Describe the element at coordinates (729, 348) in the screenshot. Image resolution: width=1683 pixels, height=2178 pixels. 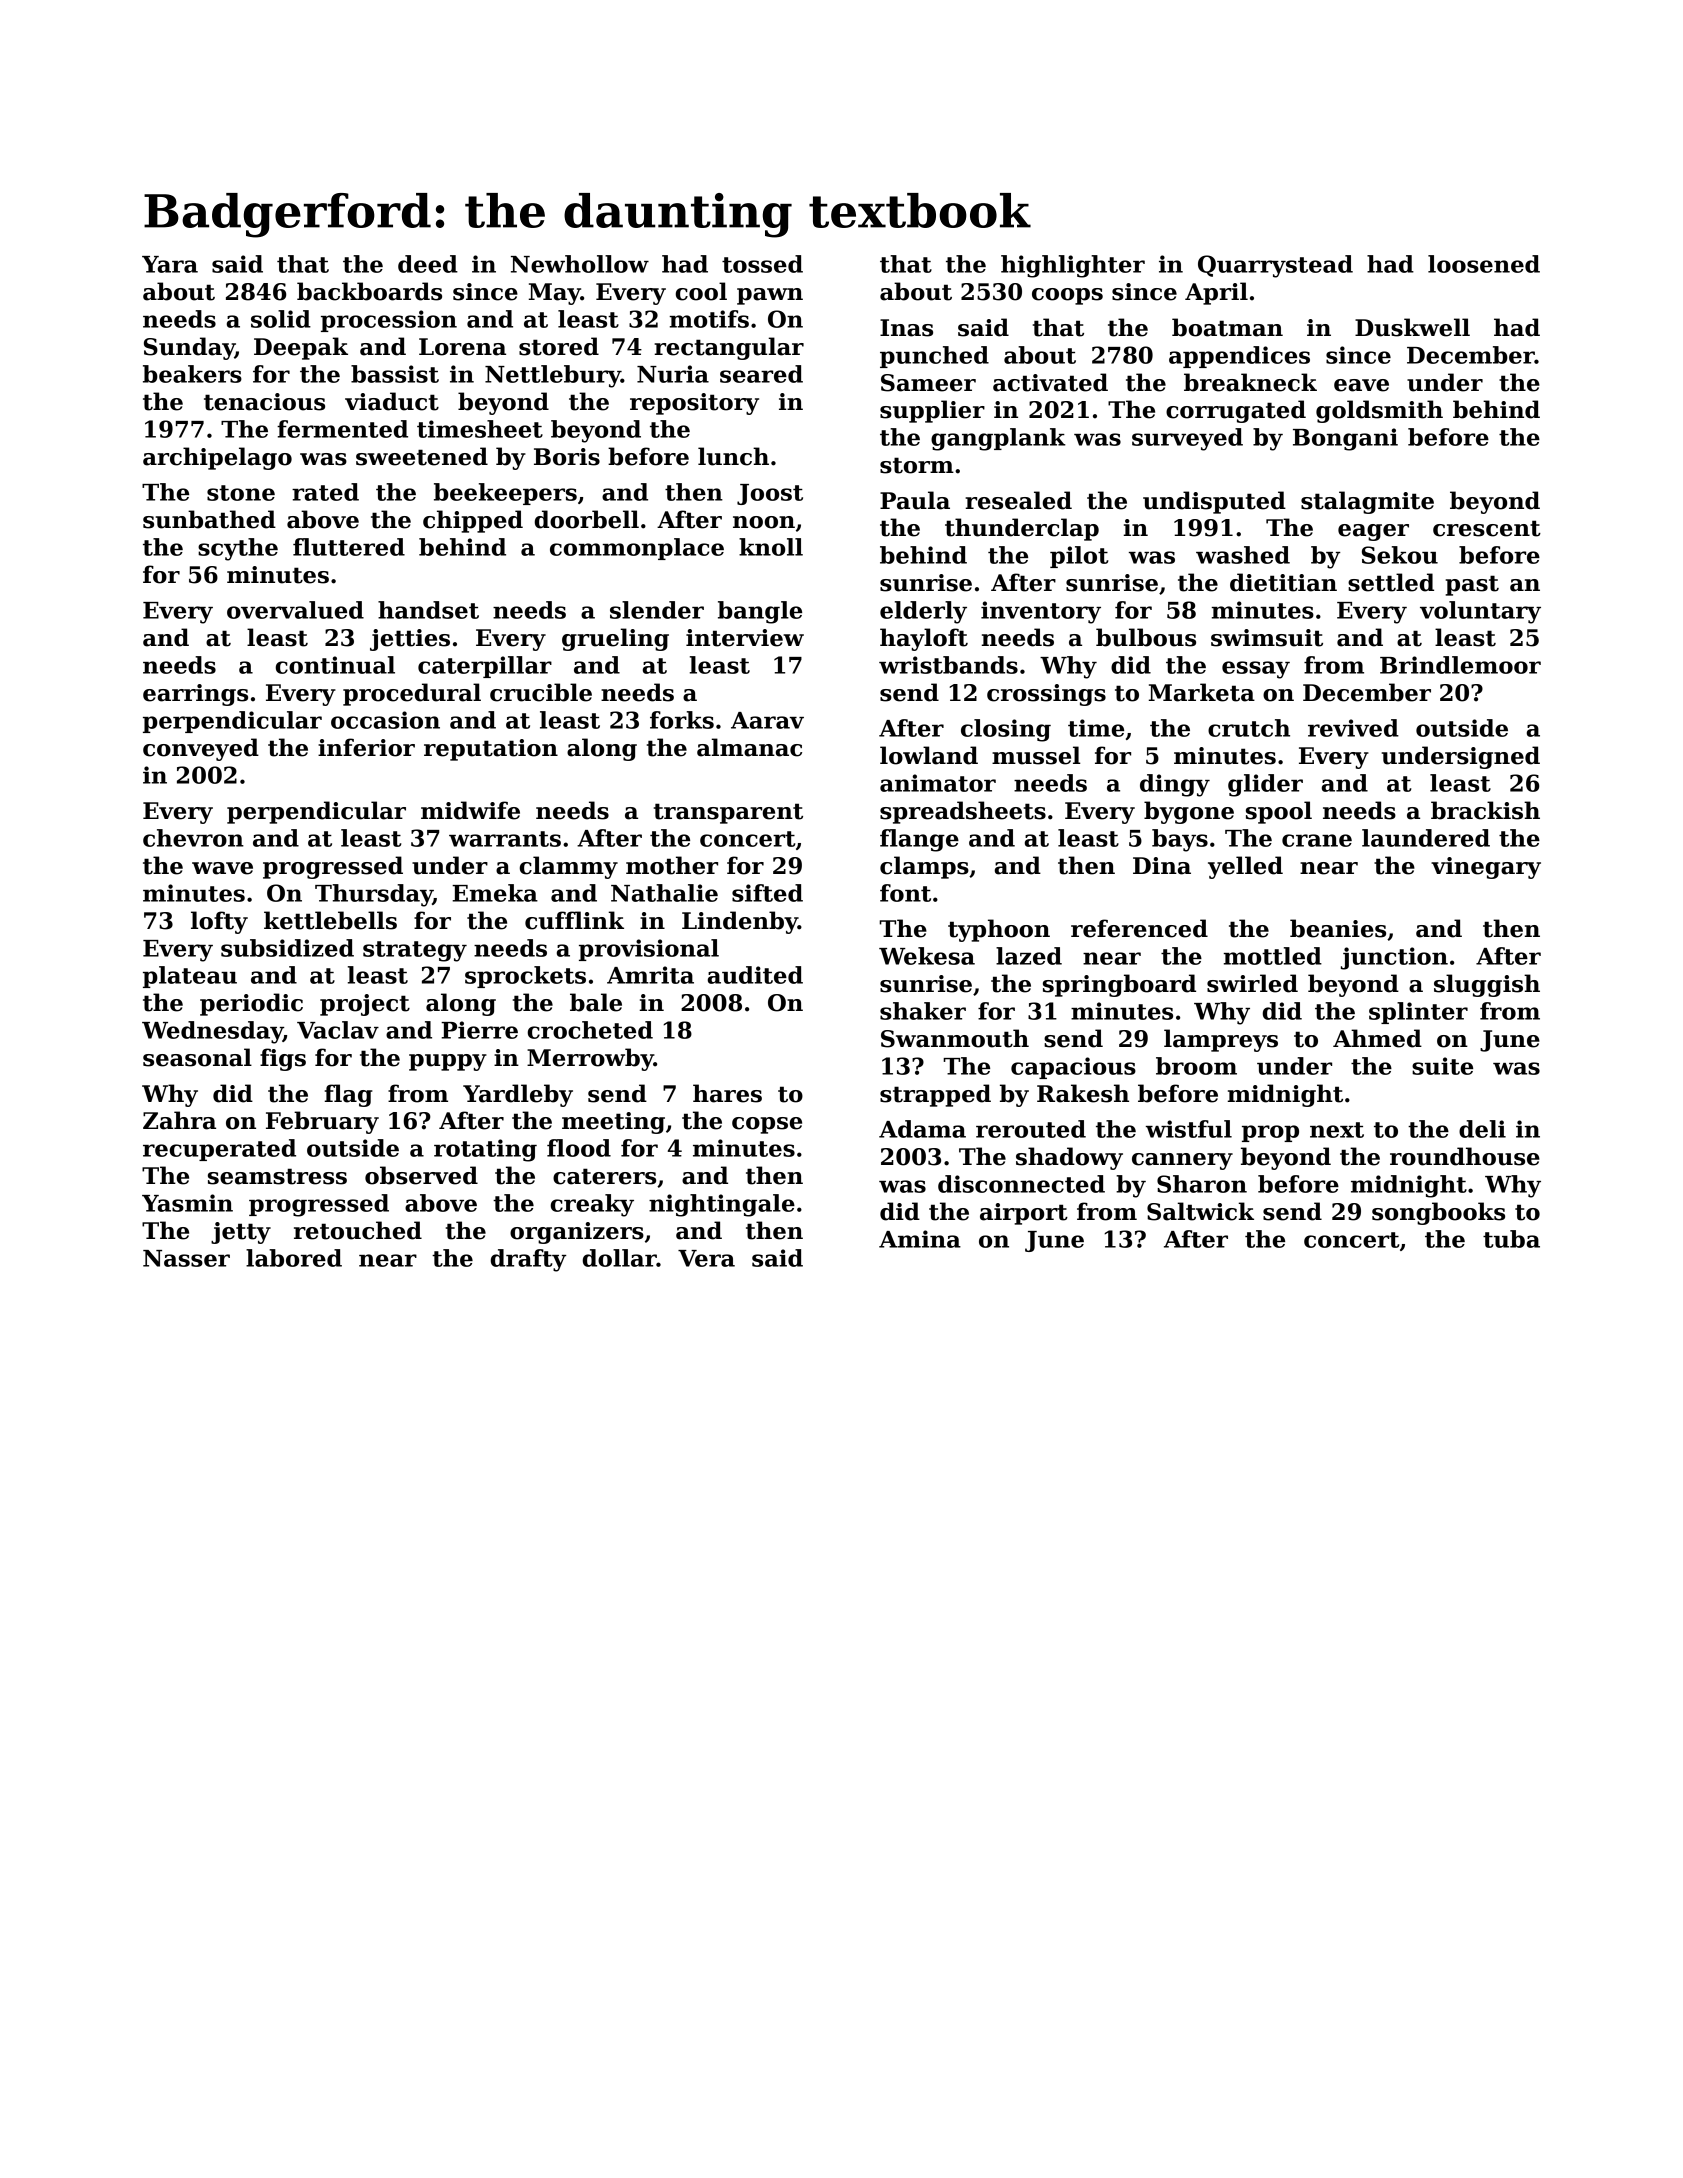
I see `rectangular` at that location.
